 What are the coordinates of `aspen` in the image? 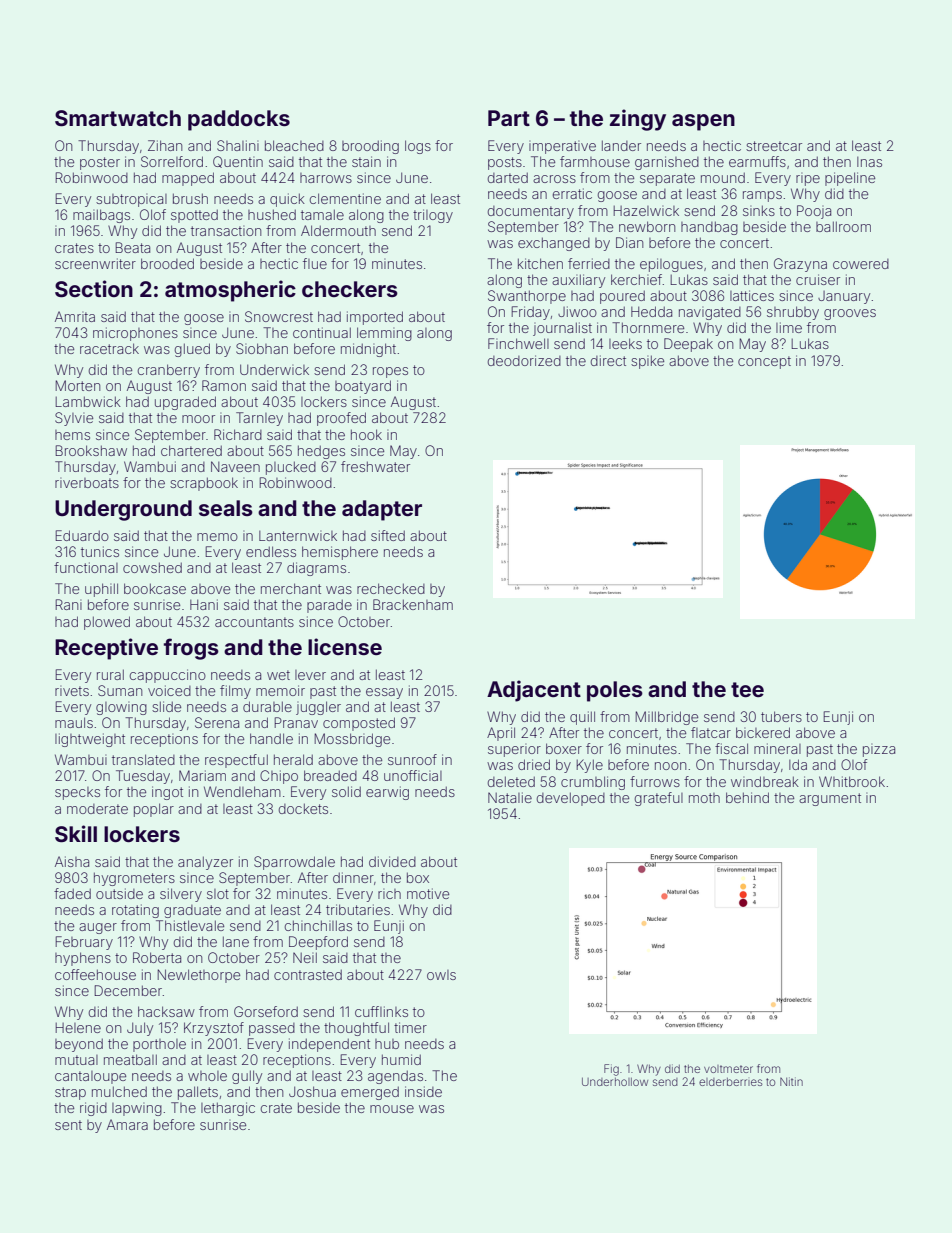 It's located at (703, 122).
